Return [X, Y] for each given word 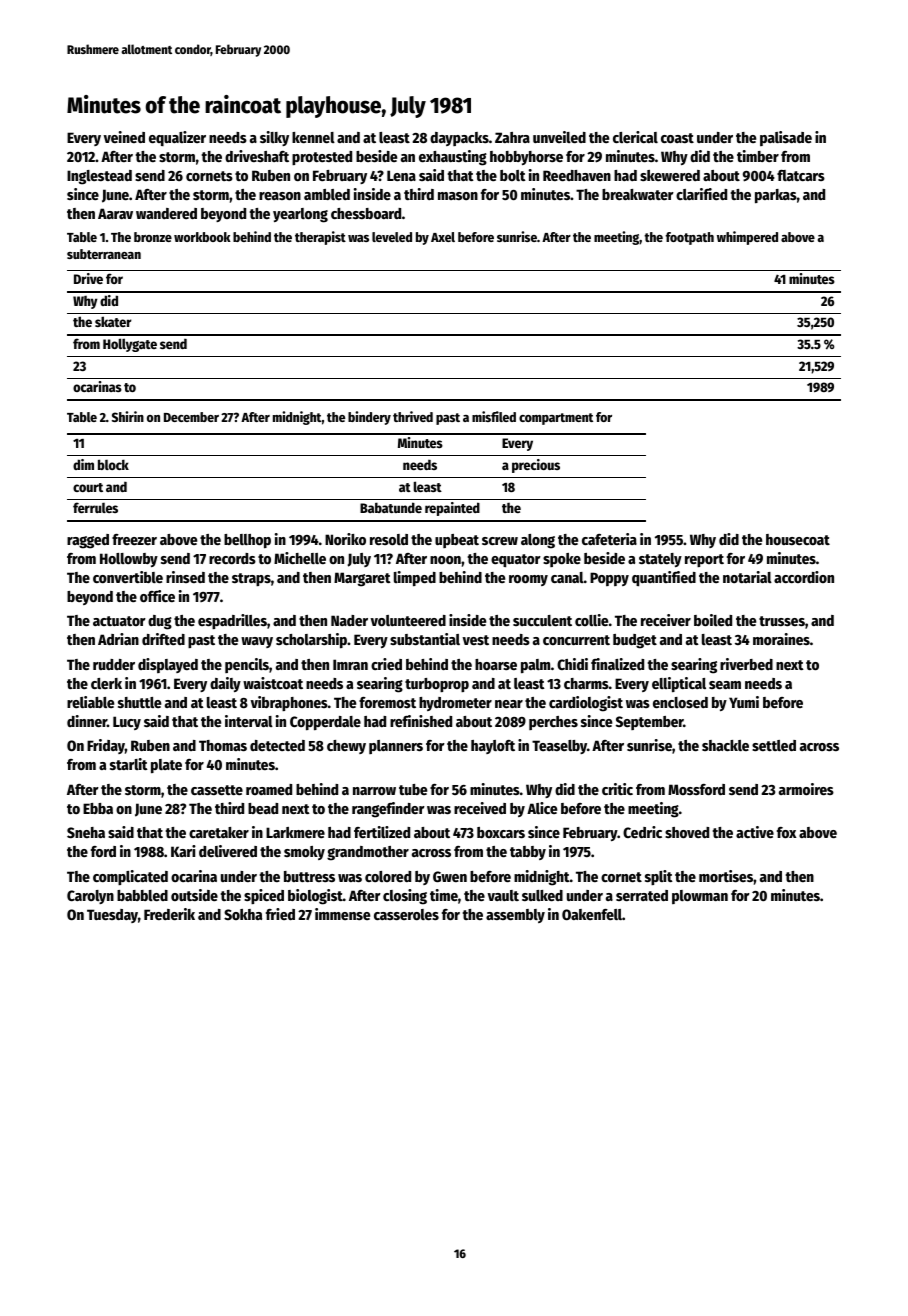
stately [660, 560]
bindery [369, 418]
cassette [217, 790]
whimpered [747, 238]
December [191, 417]
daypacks [459, 139]
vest [475, 640]
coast [677, 138]
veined [124, 137]
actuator [119, 621]
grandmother [368, 853]
